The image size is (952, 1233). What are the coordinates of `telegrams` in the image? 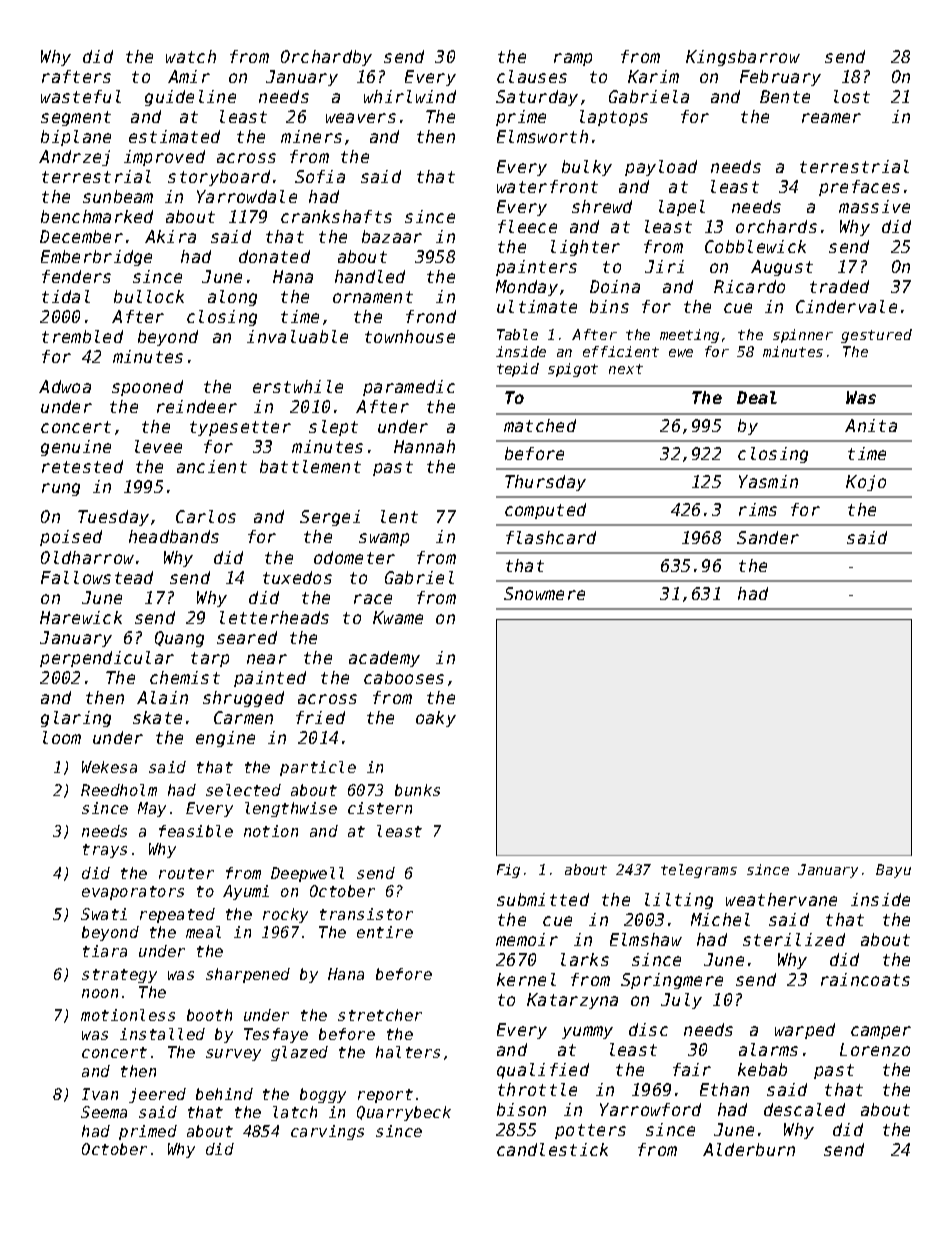 It's located at (699, 871).
